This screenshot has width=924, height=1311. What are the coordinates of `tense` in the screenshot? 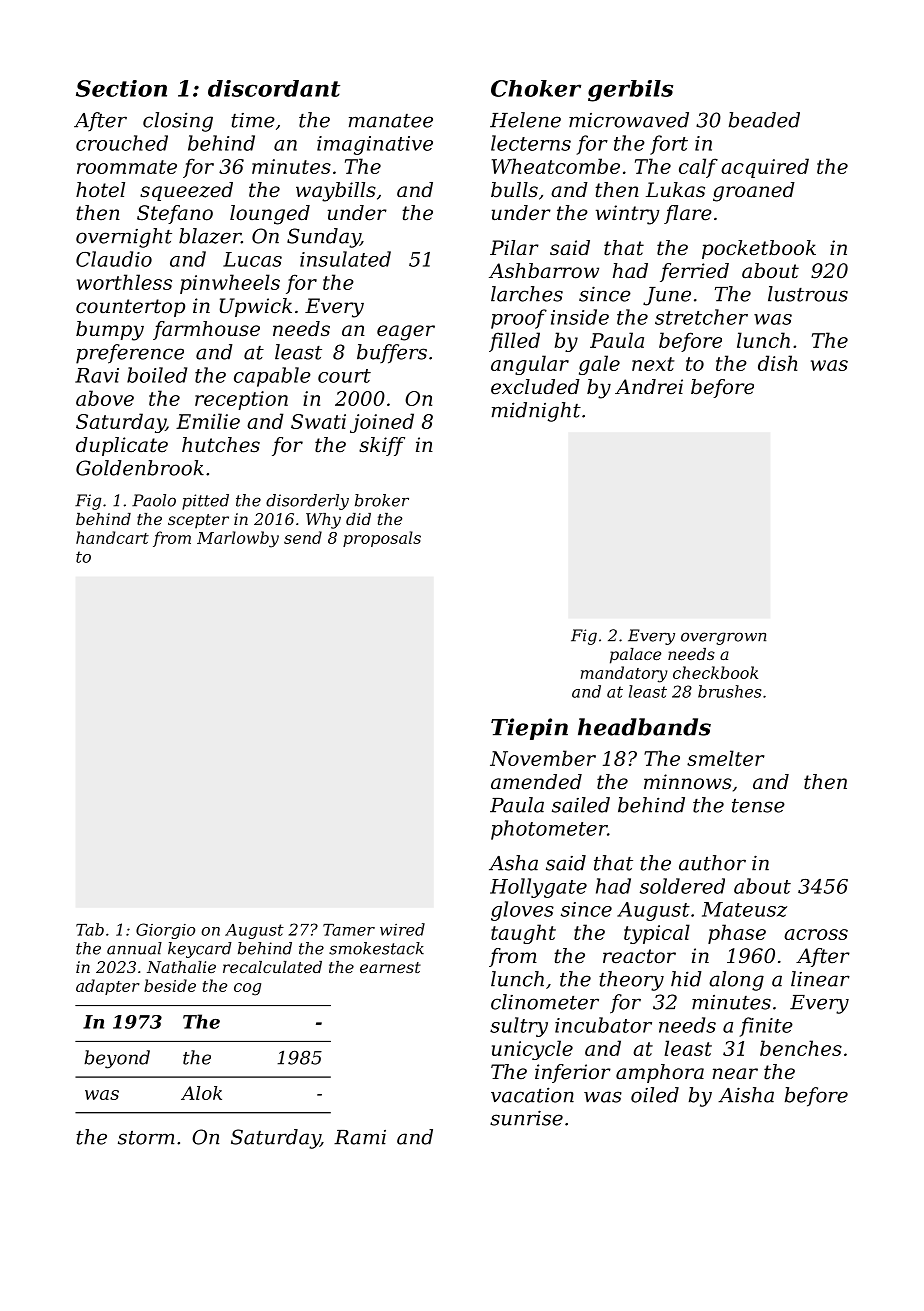 It's located at (758, 806).
